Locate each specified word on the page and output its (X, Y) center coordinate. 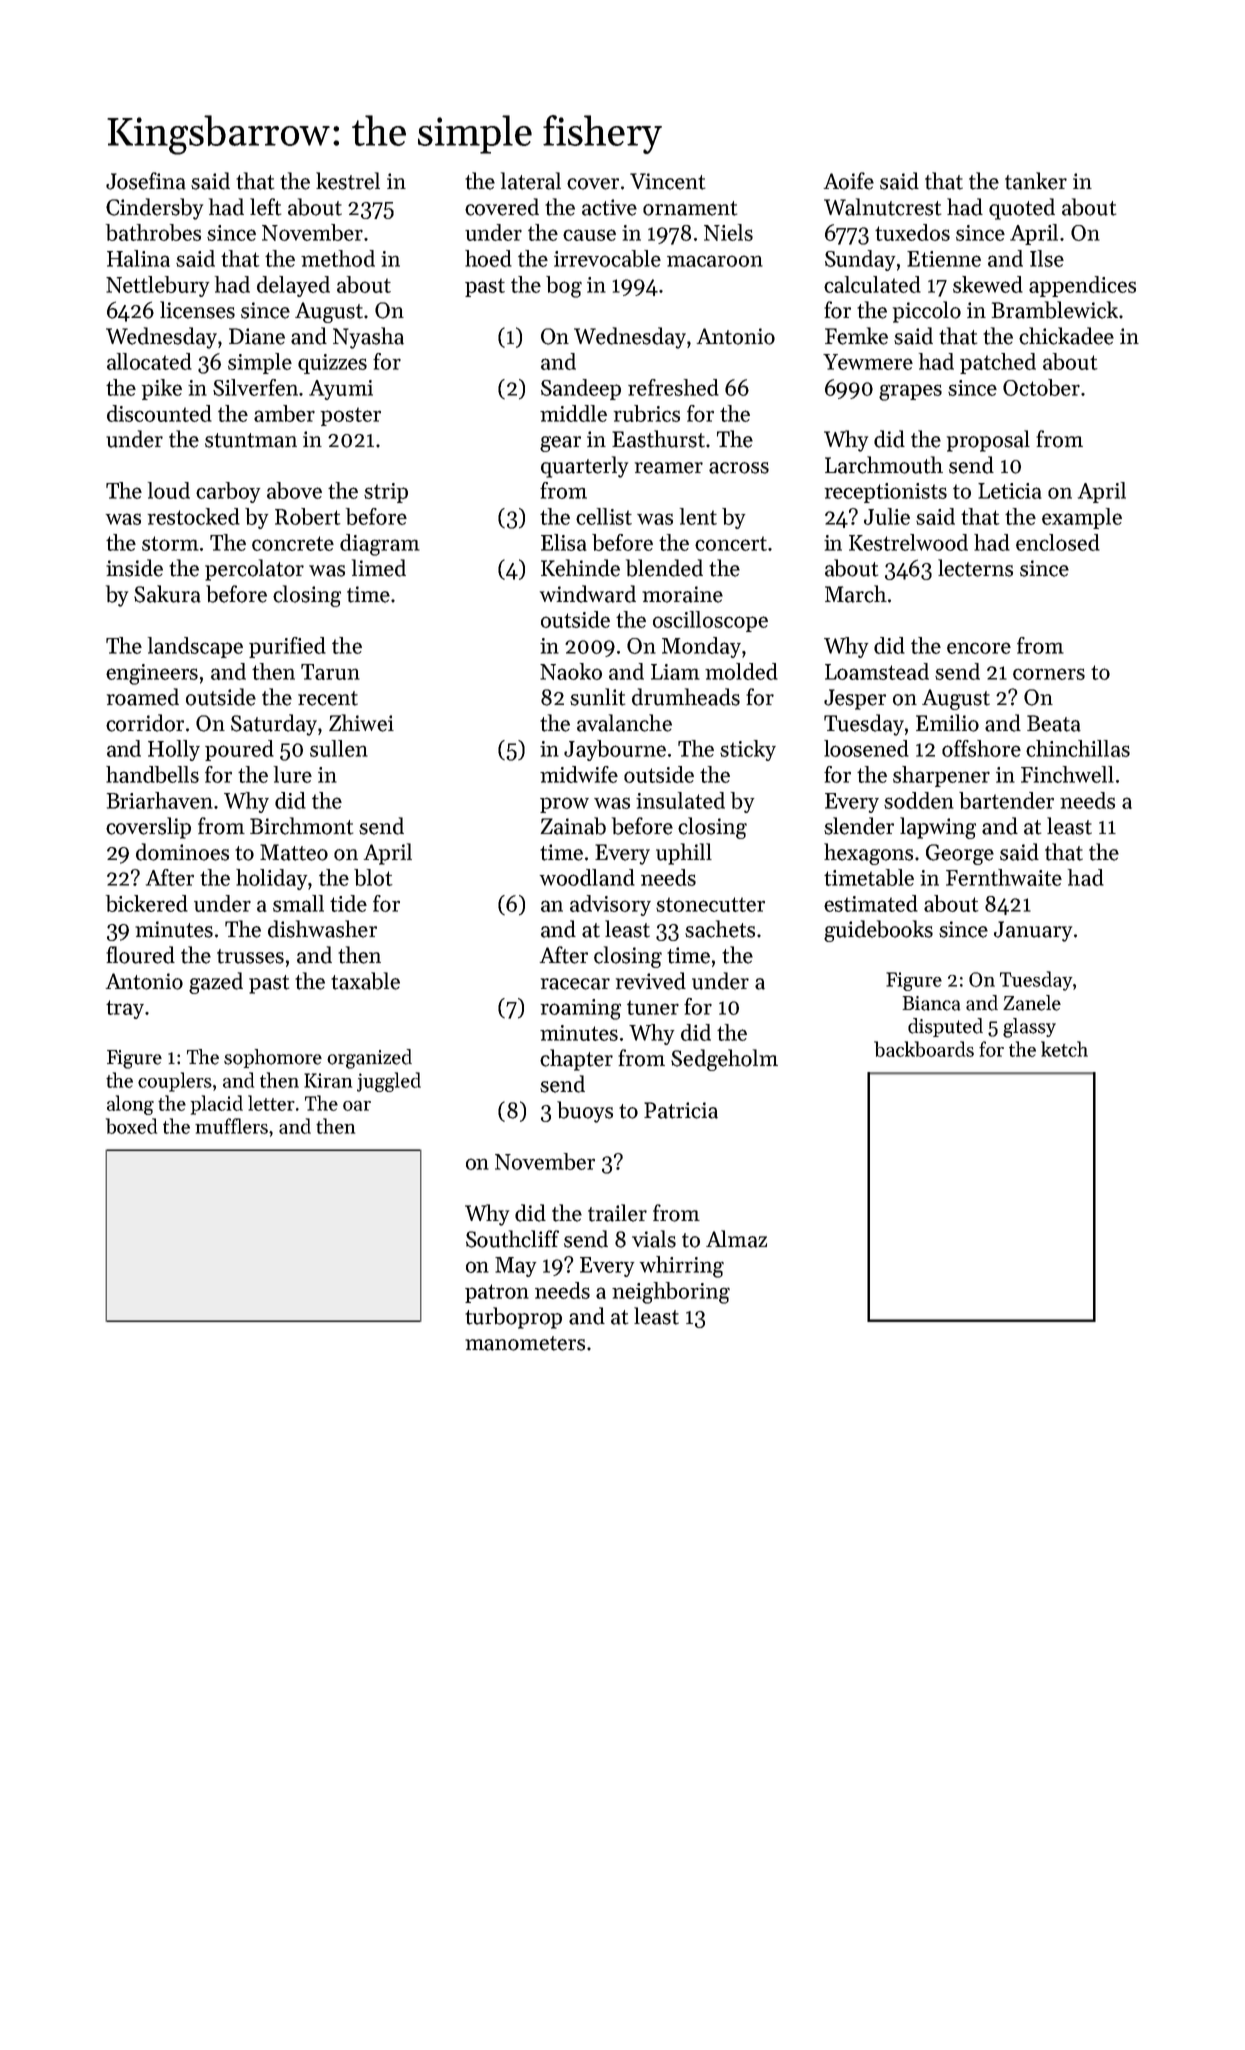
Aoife (848, 181)
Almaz (736, 1239)
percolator (254, 570)
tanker (1036, 181)
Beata (1054, 723)
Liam (675, 672)
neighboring (671, 1293)
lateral (531, 181)
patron (497, 1293)
